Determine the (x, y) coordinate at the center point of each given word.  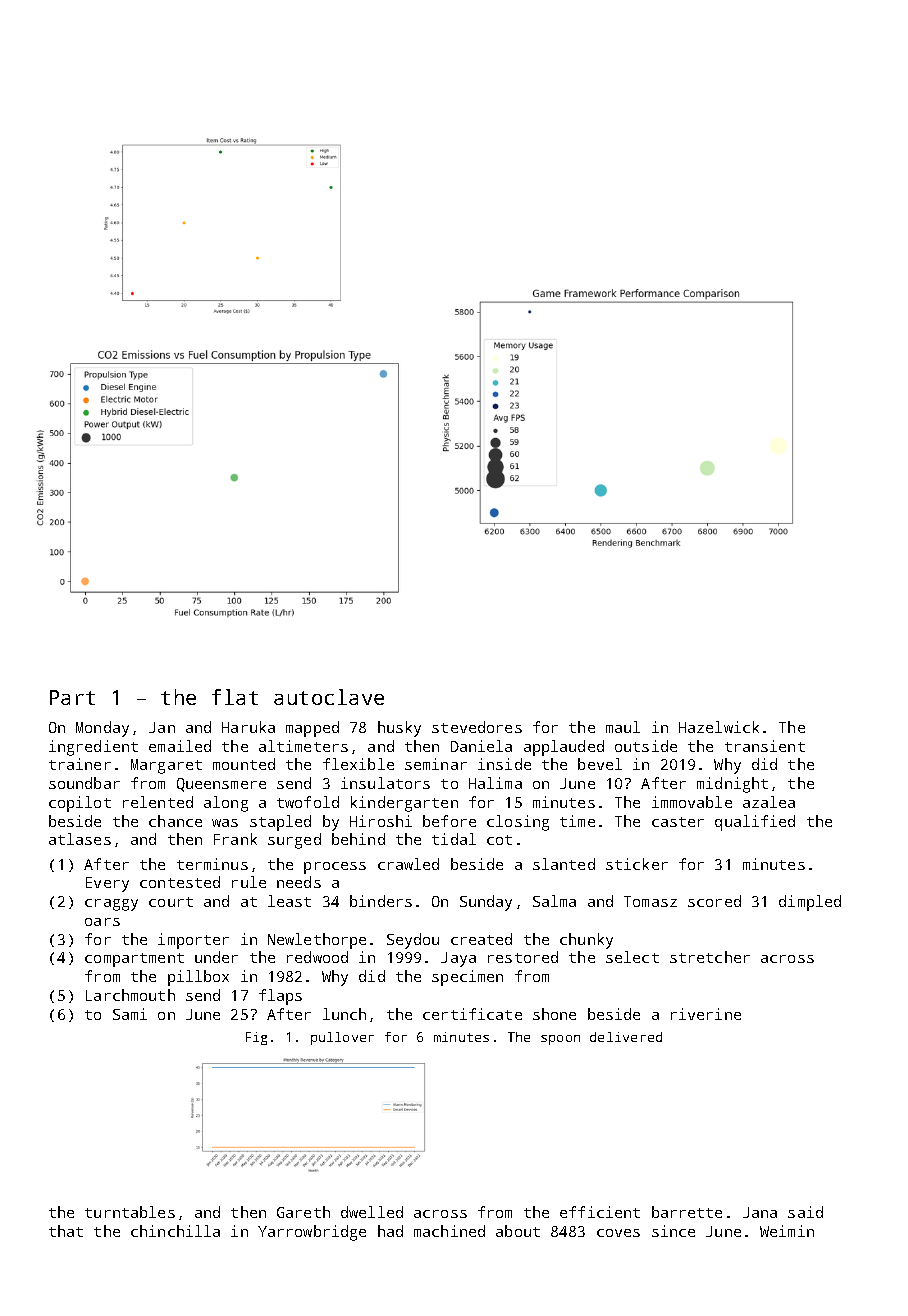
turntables (130, 1212)
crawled (408, 864)
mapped (312, 729)
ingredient (93, 748)
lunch (344, 1014)
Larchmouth (130, 995)
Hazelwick (719, 727)
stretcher (710, 957)
